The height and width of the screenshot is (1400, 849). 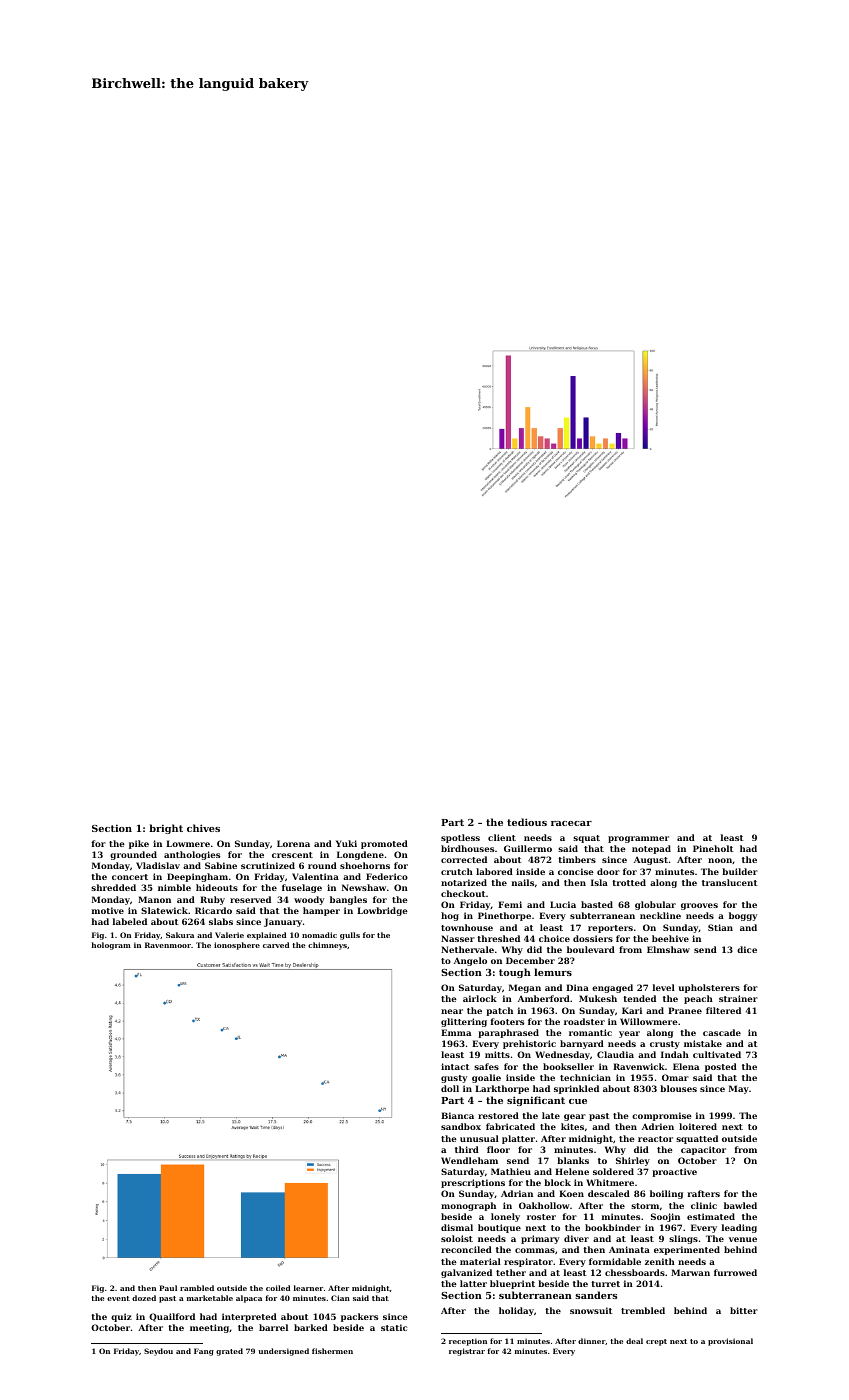 What do you see at coordinates (359, 1317) in the screenshot?
I see `packers` at bounding box center [359, 1317].
